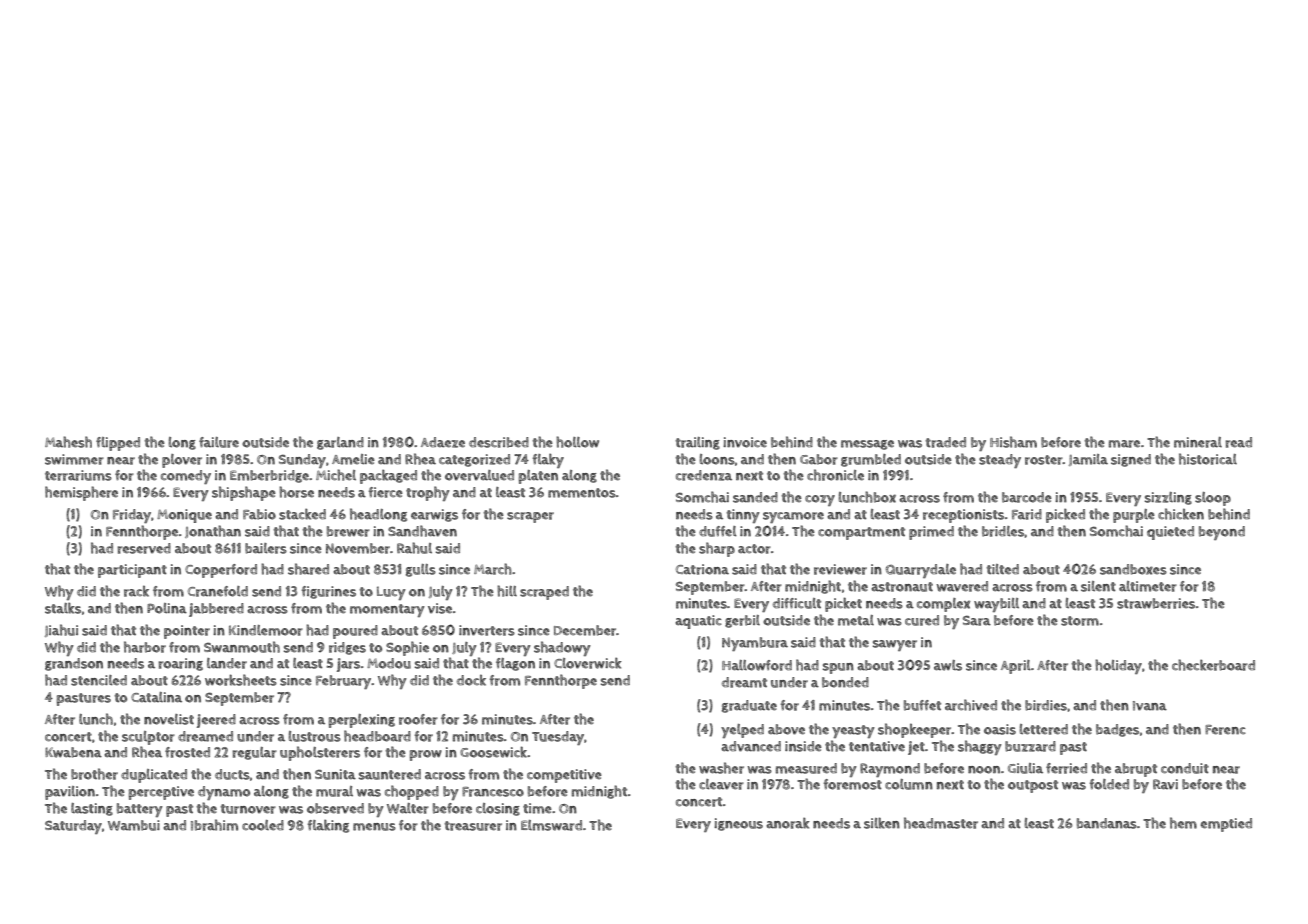 The height and width of the screenshot is (924, 1308). Describe the element at coordinates (551, 825) in the screenshot. I see `Elmsward` at that location.
